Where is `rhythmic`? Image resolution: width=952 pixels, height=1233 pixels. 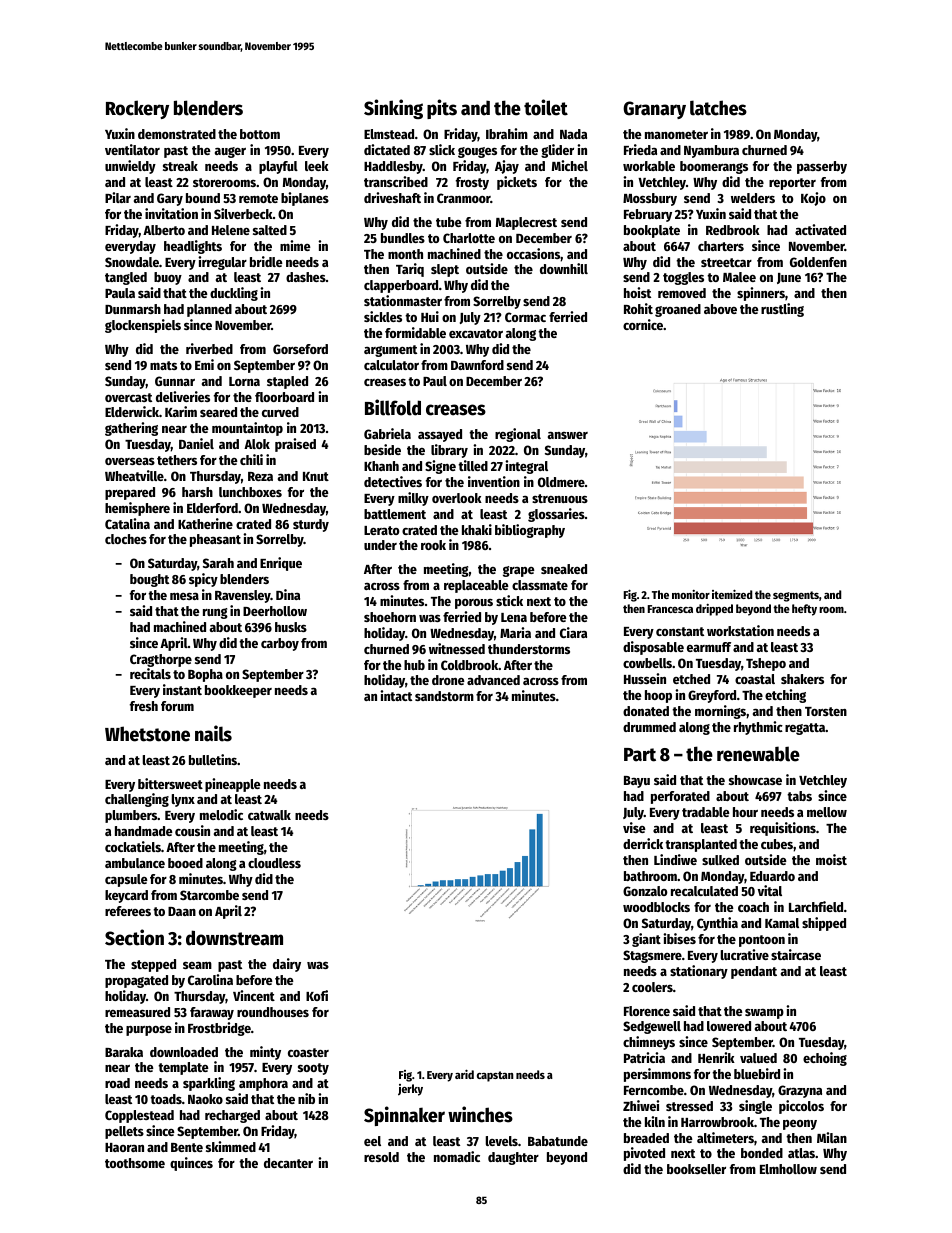 rhythmic is located at coordinates (758, 728).
